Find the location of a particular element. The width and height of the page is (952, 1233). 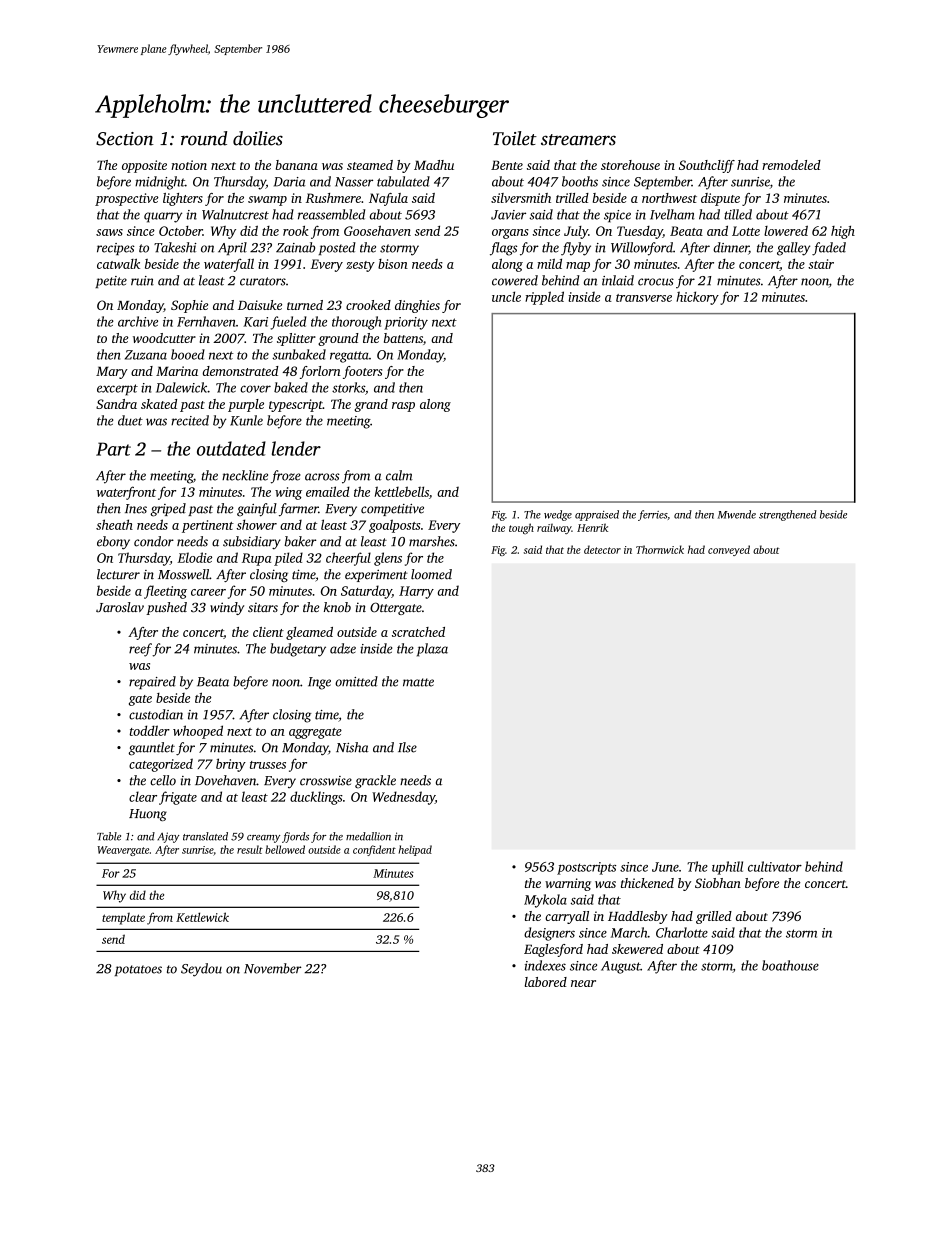

Section is located at coordinates (125, 139).
